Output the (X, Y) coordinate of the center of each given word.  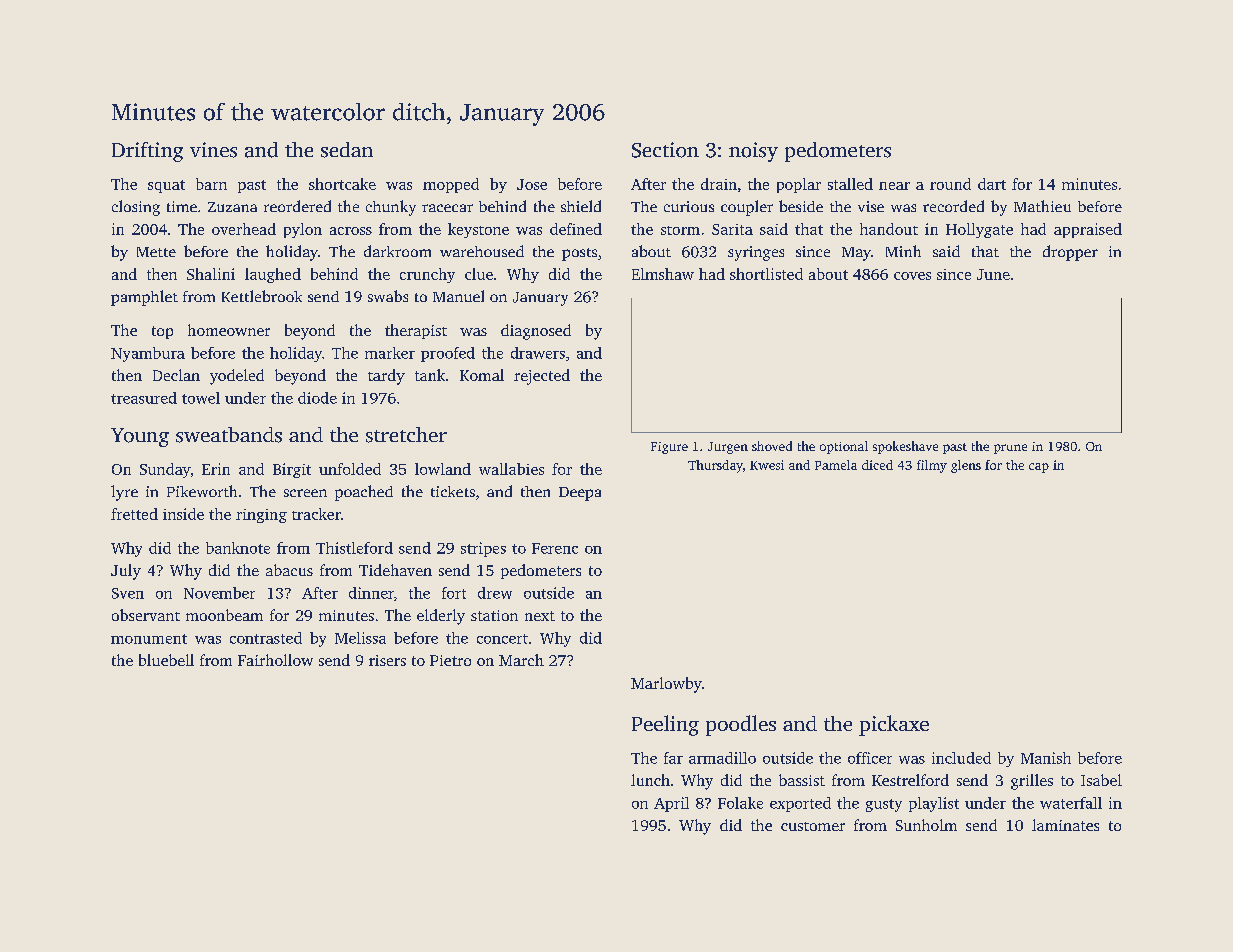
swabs (388, 296)
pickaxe (894, 725)
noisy (753, 152)
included (961, 758)
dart (992, 184)
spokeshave (905, 447)
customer (813, 826)
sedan (347, 150)
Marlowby (666, 685)
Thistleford (354, 548)
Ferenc (555, 548)
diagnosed (536, 332)
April (671, 804)
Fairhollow (275, 660)
